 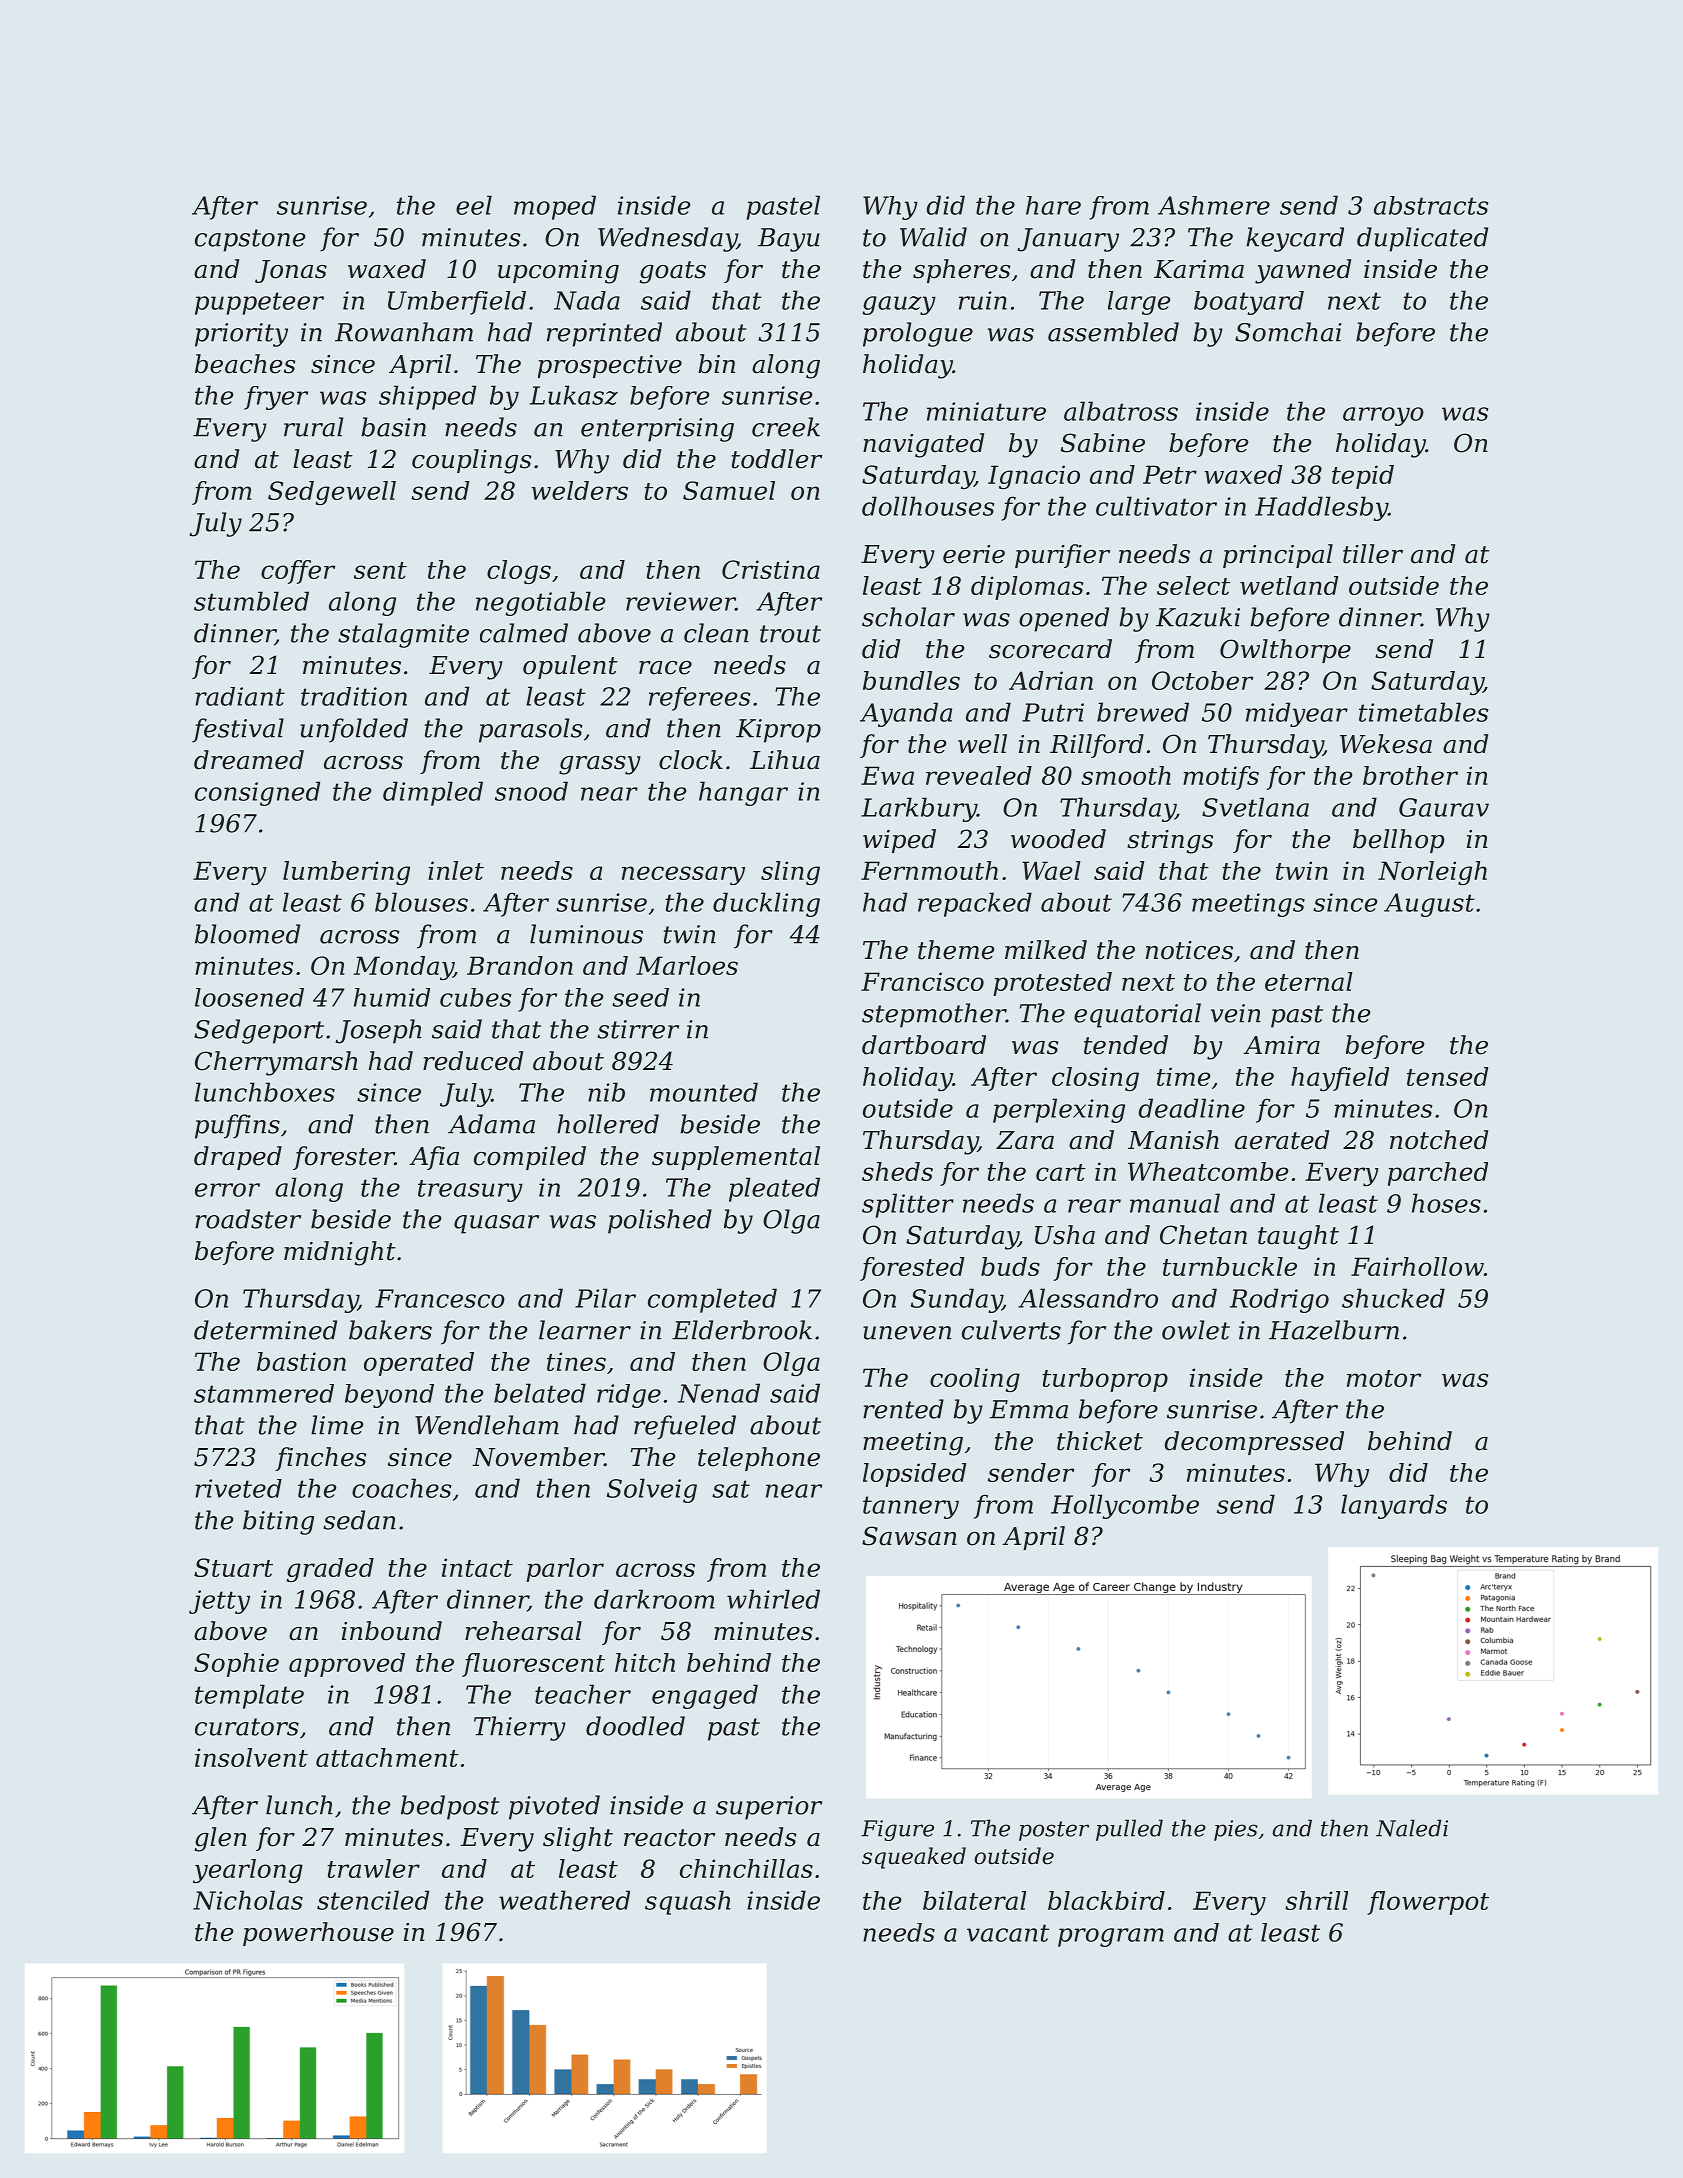 What do you see at coordinates (906, 714) in the page?
I see `Ayanda` at bounding box center [906, 714].
